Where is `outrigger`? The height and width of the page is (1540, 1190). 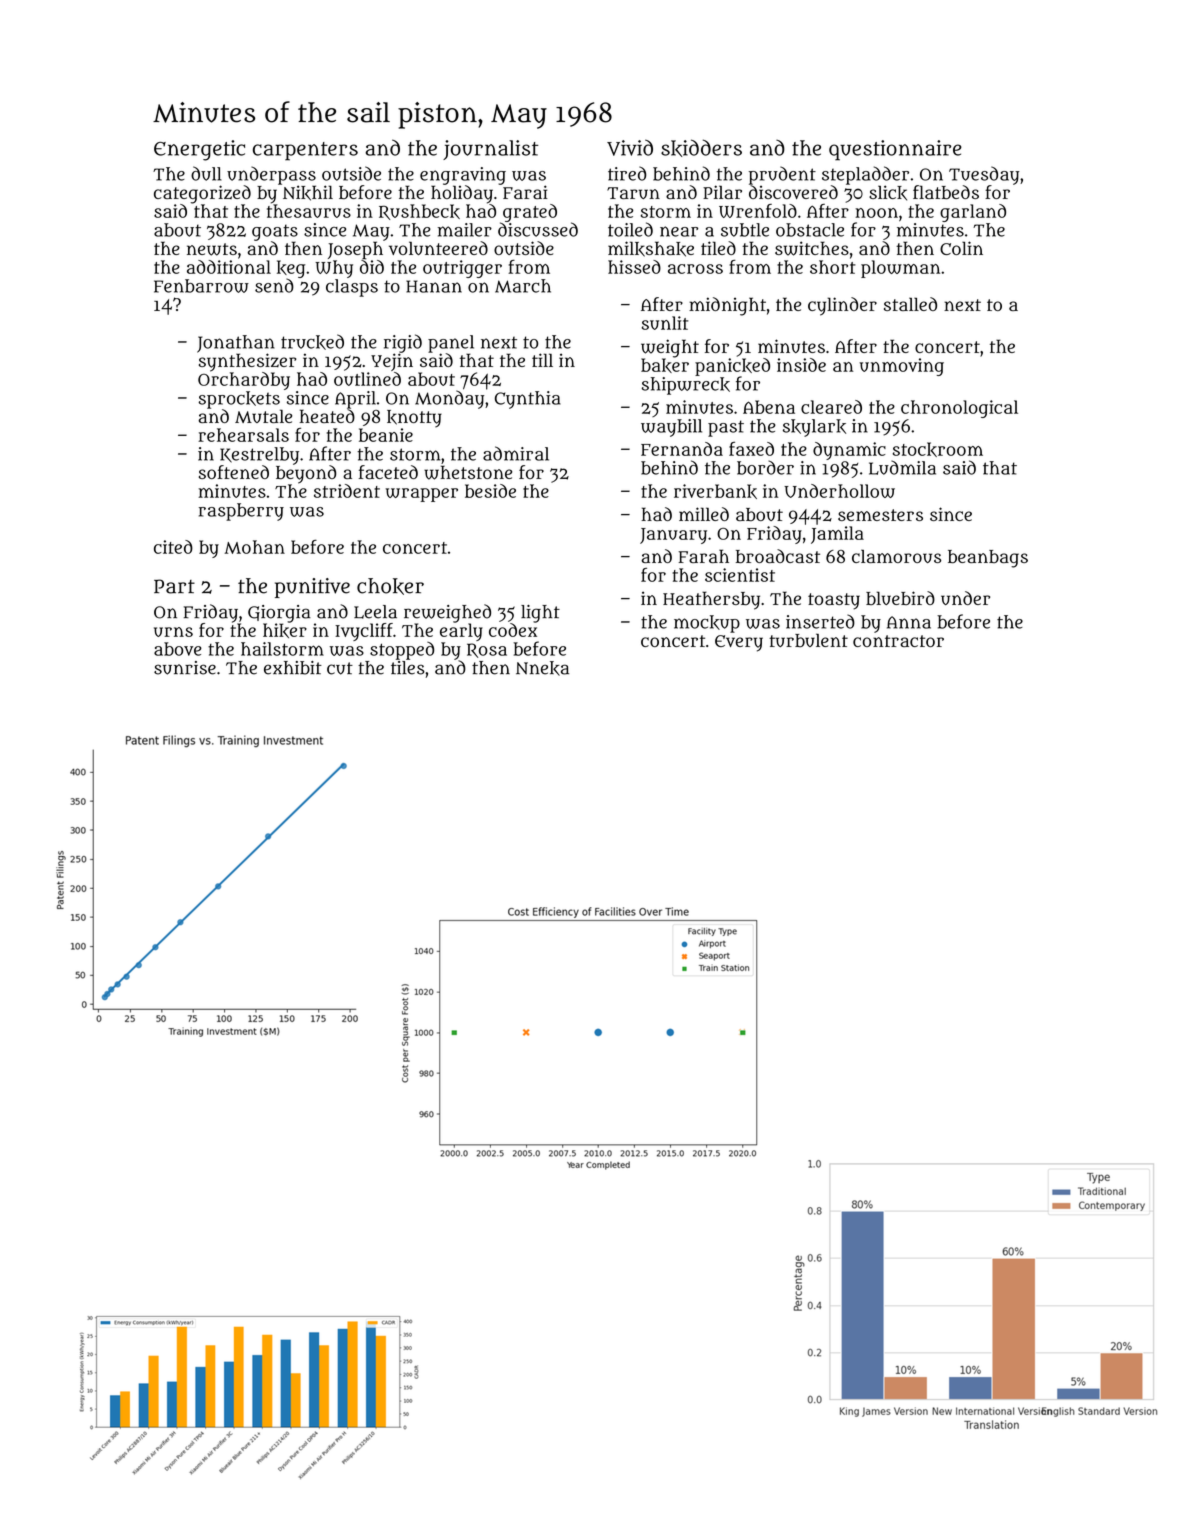 outrigger is located at coordinates (462, 269).
